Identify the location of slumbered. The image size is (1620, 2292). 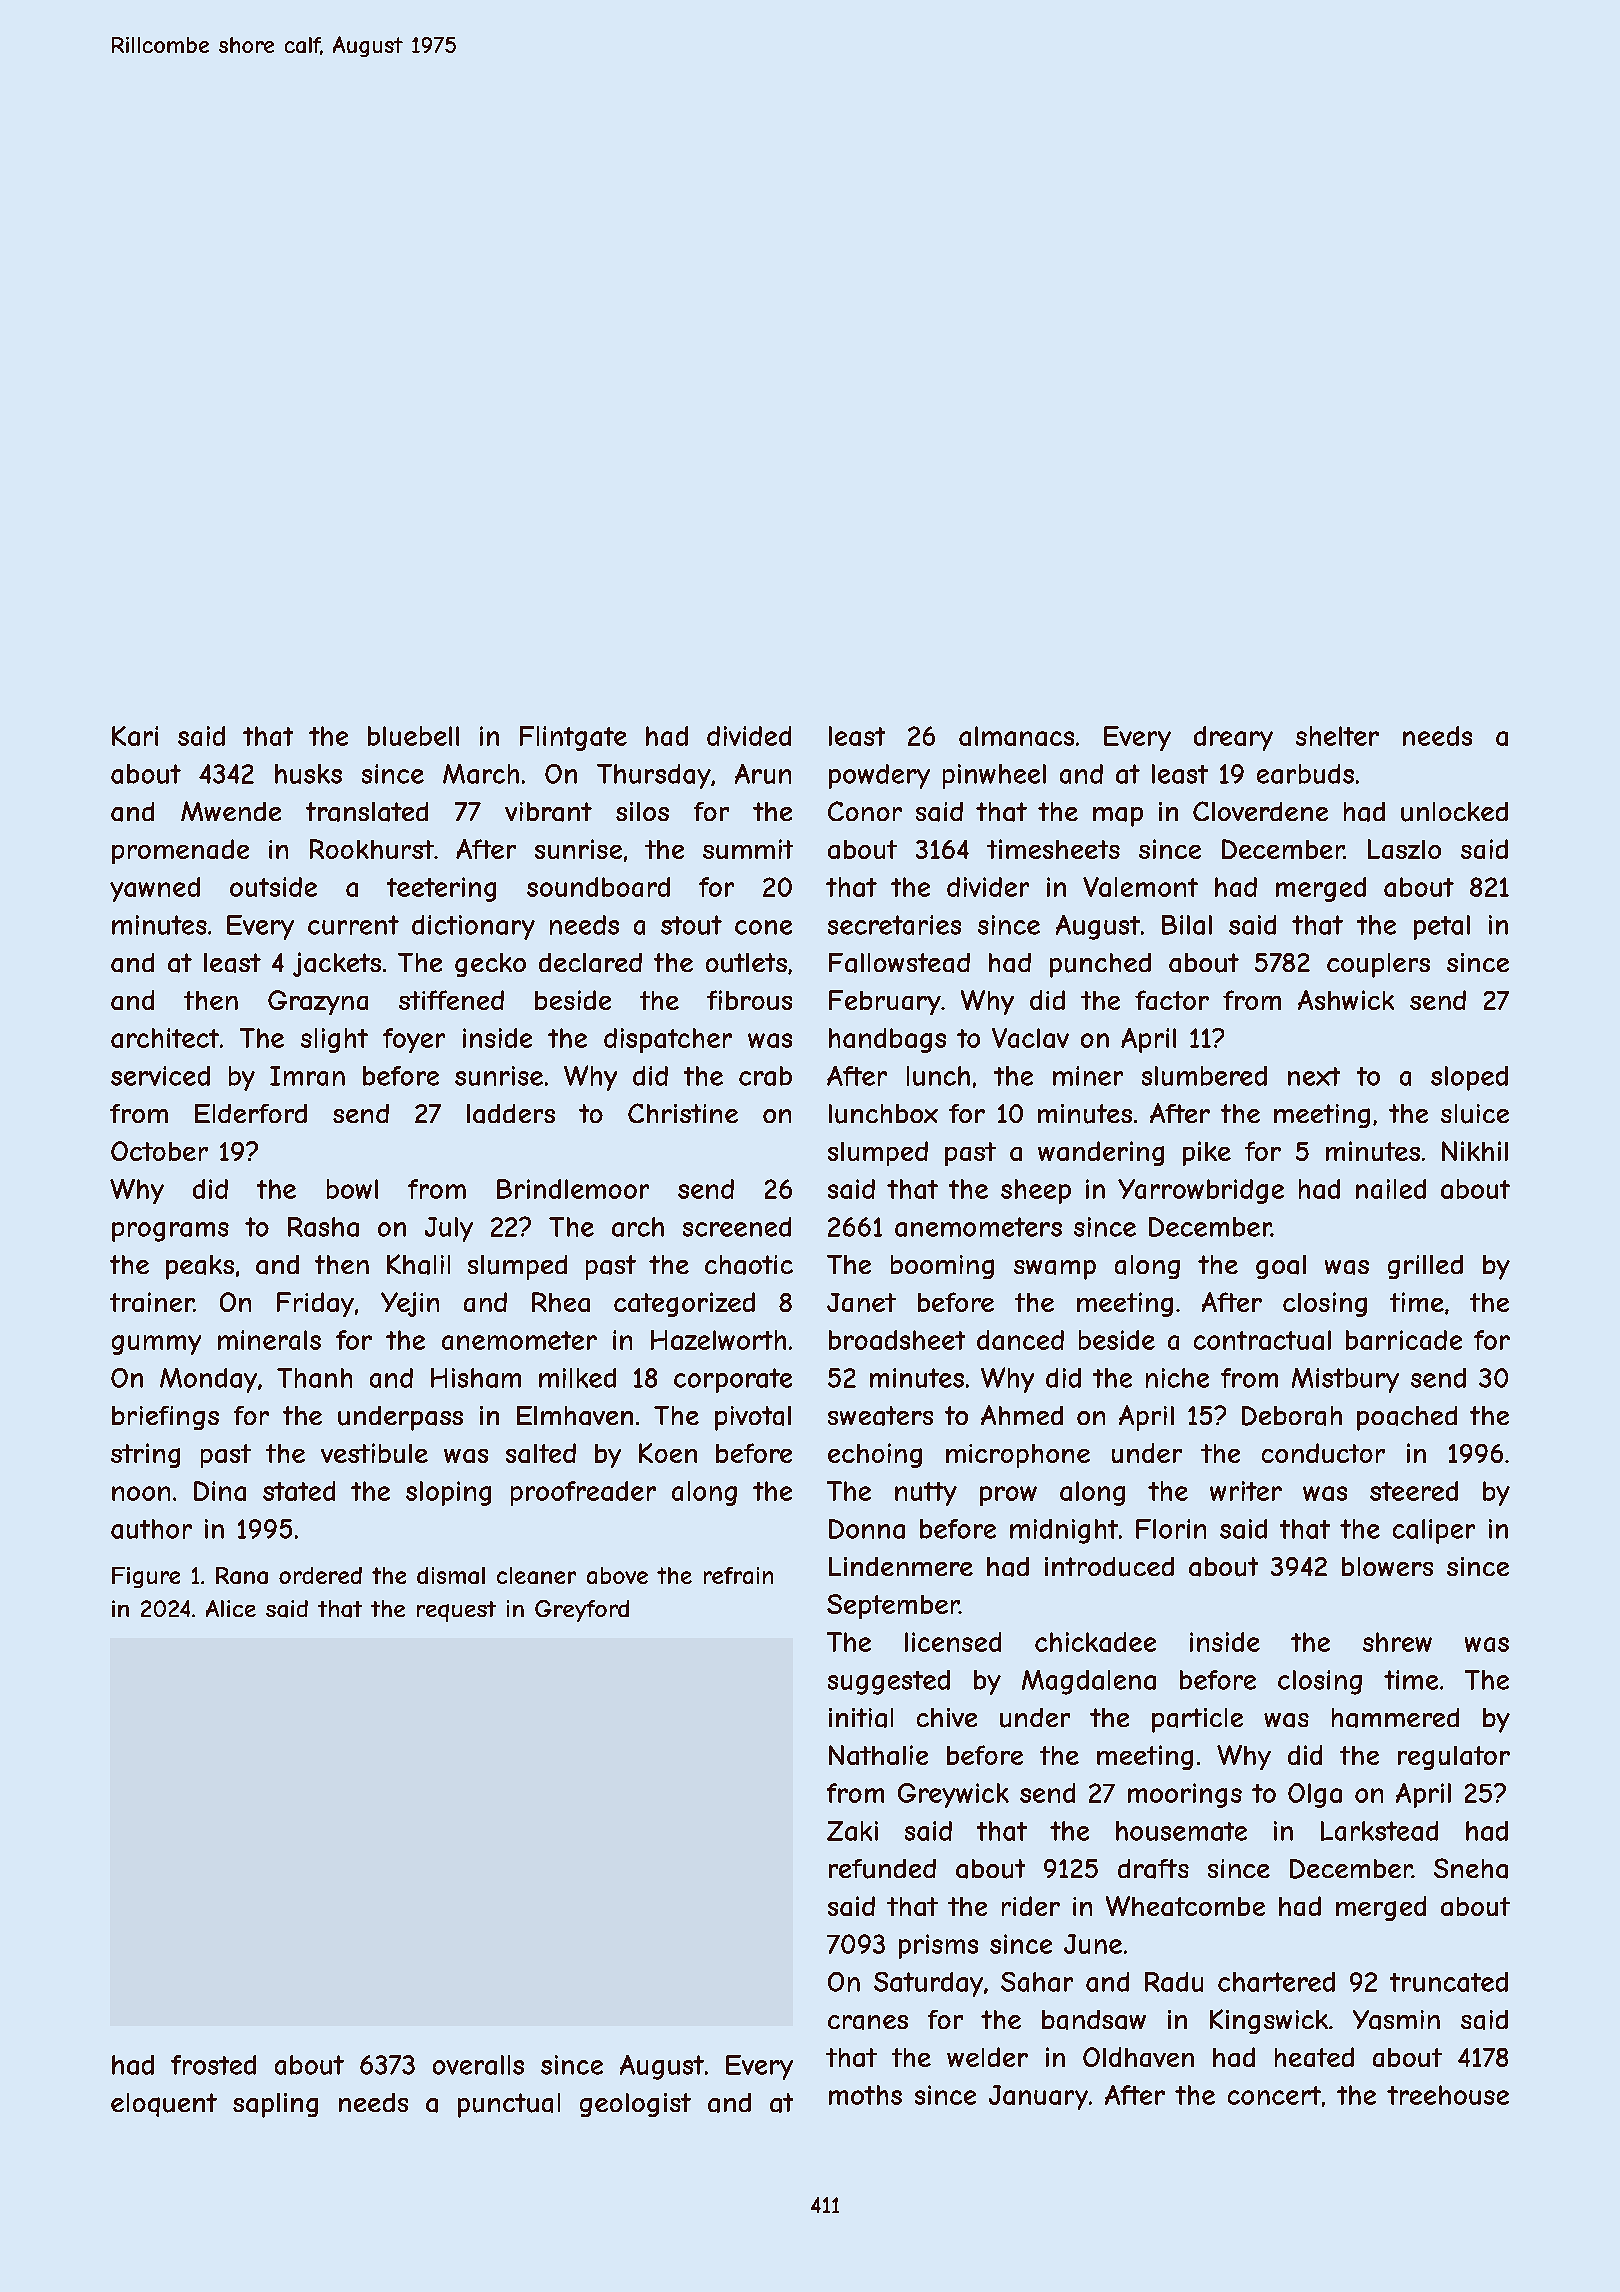
(1204, 1076).
